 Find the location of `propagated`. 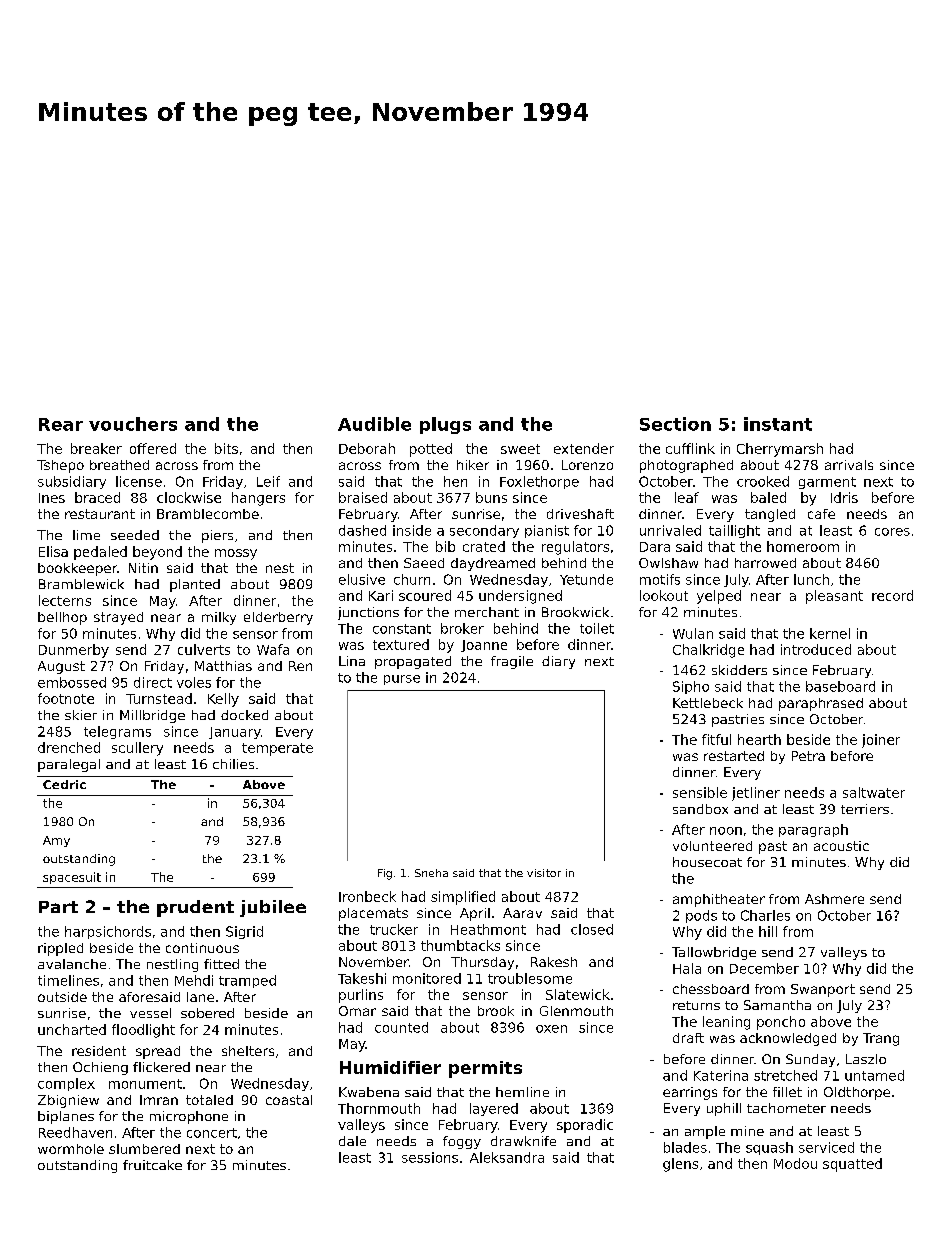

propagated is located at coordinates (413, 662).
